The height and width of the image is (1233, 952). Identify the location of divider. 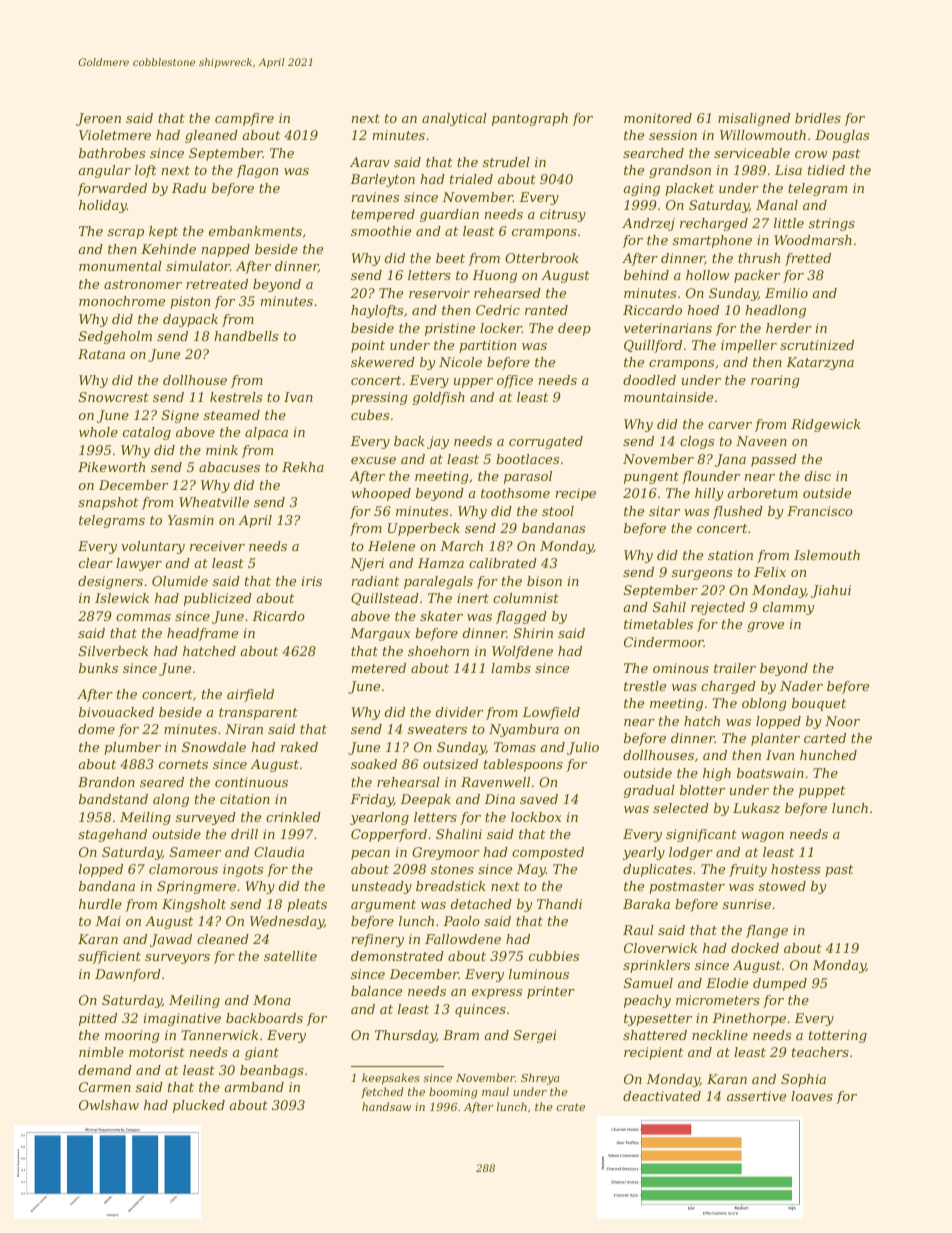
(459, 712).
